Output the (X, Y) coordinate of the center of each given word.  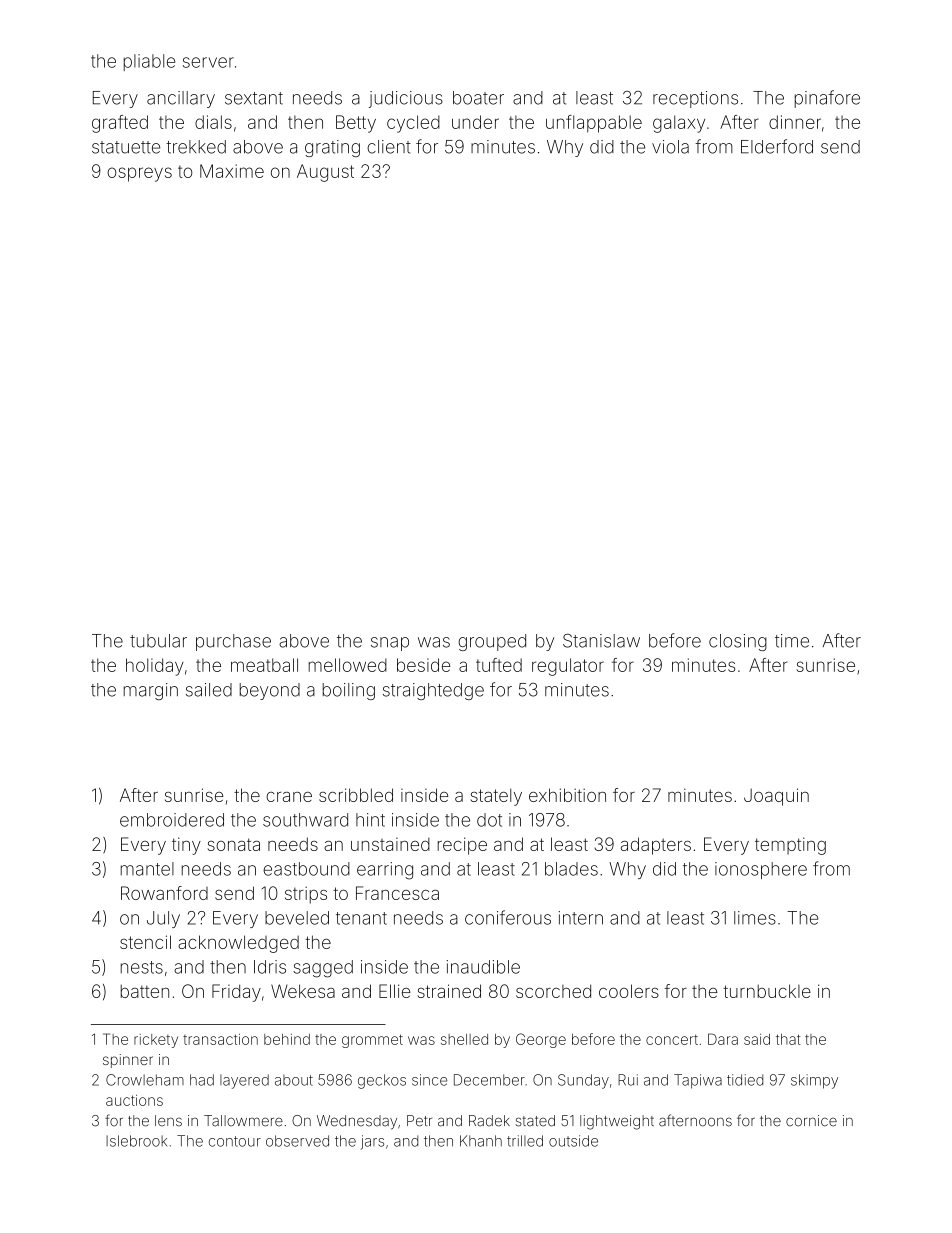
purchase (233, 642)
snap (390, 644)
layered (244, 1081)
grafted (120, 124)
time (792, 641)
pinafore (827, 99)
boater (478, 98)
